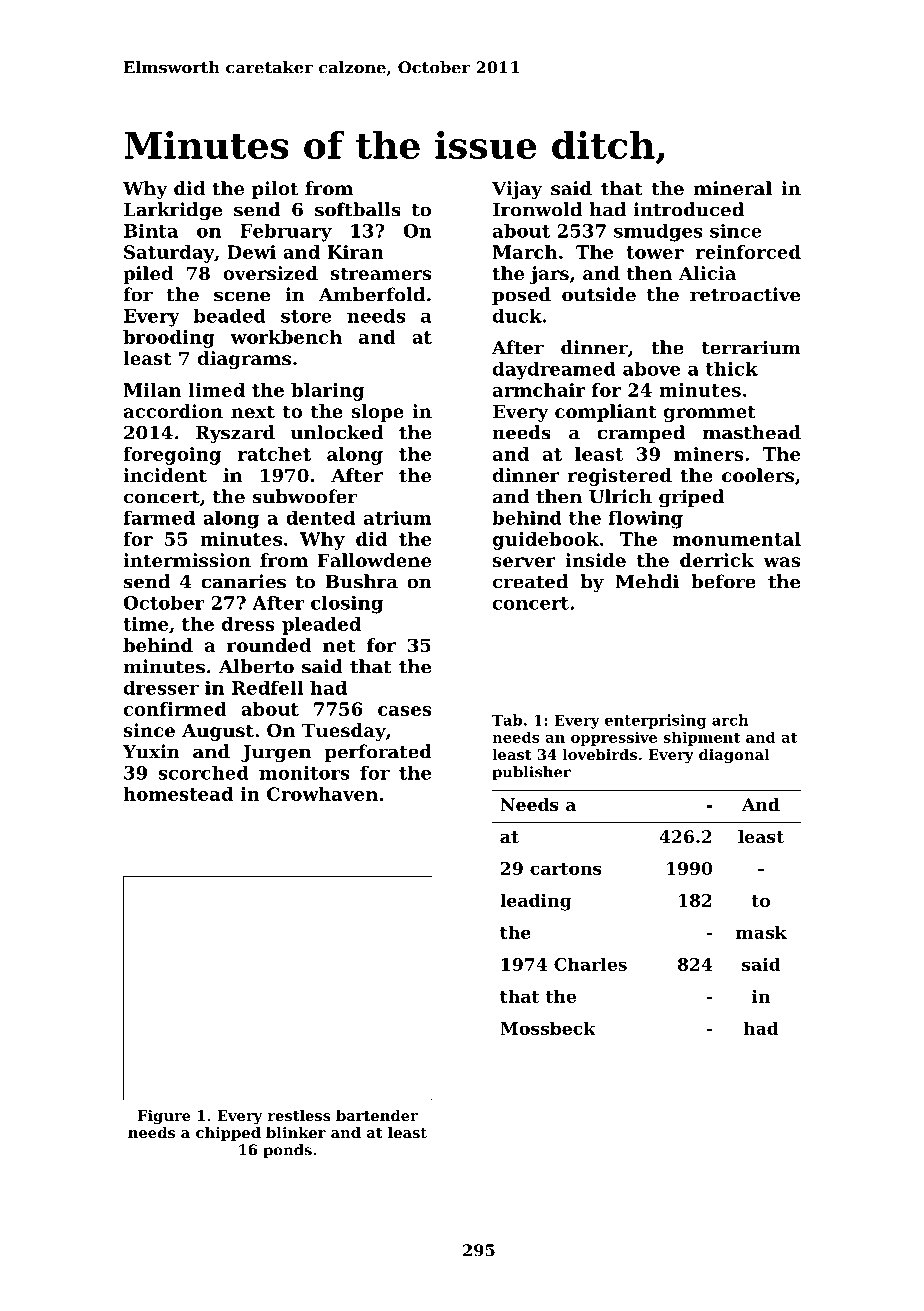 This screenshot has width=924, height=1311. I want to click on coolers, so click(758, 475).
